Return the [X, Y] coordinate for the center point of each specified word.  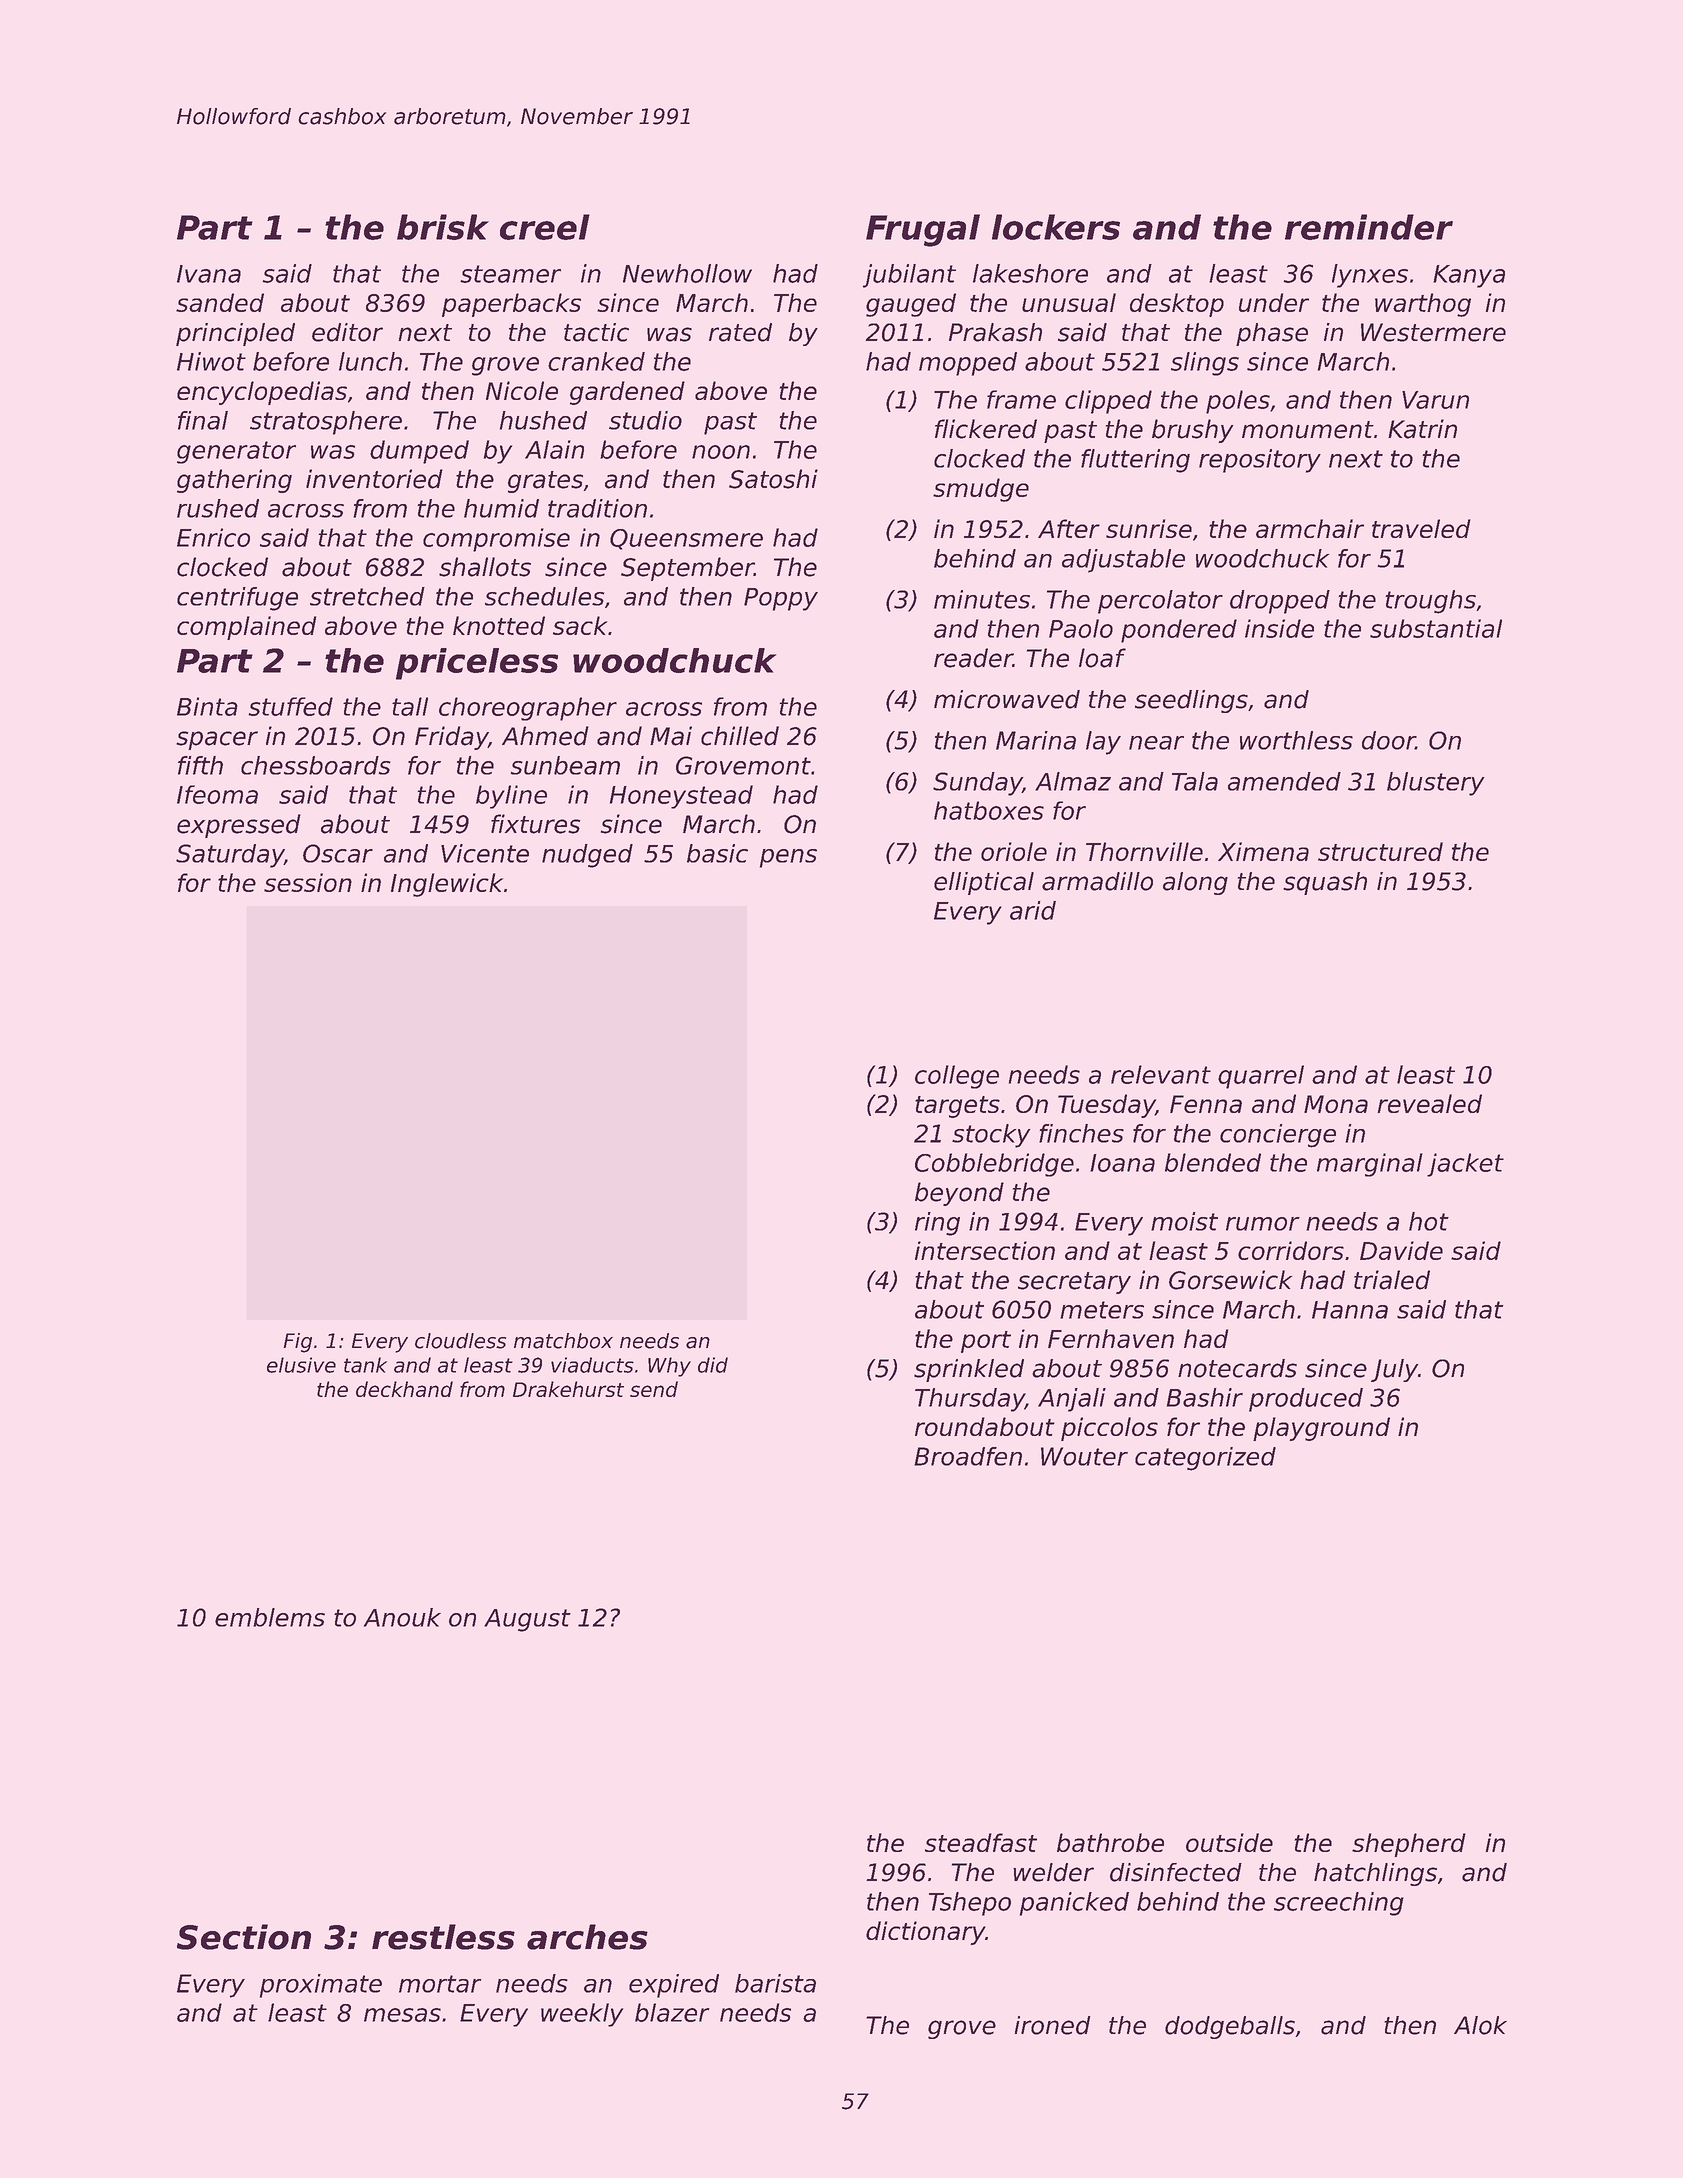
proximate [321, 1986]
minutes [982, 599]
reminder [1369, 227]
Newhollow [687, 273]
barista [775, 1983]
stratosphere [326, 423]
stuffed [290, 706]
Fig [298, 1343]
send [654, 1389]
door [1389, 740]
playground [1321, 1429]
